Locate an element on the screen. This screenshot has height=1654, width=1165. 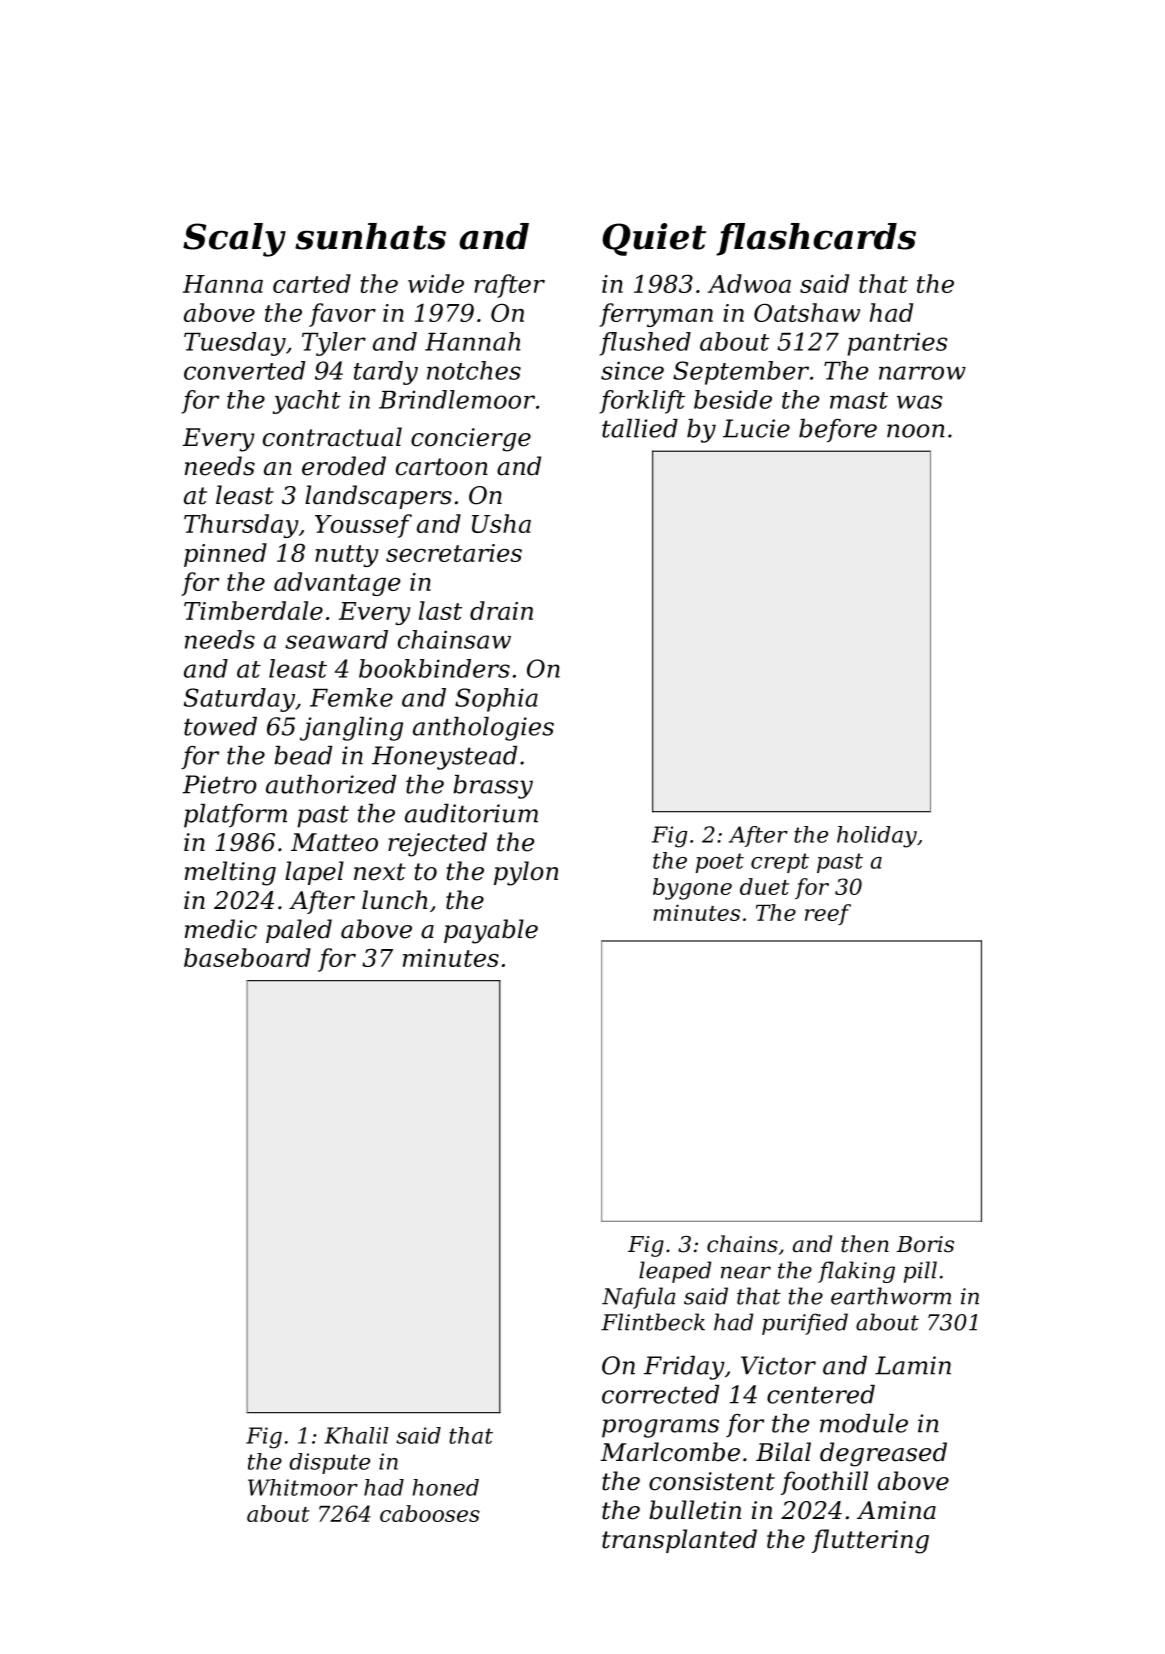
Boris is located at coordinates (925, 1244).
